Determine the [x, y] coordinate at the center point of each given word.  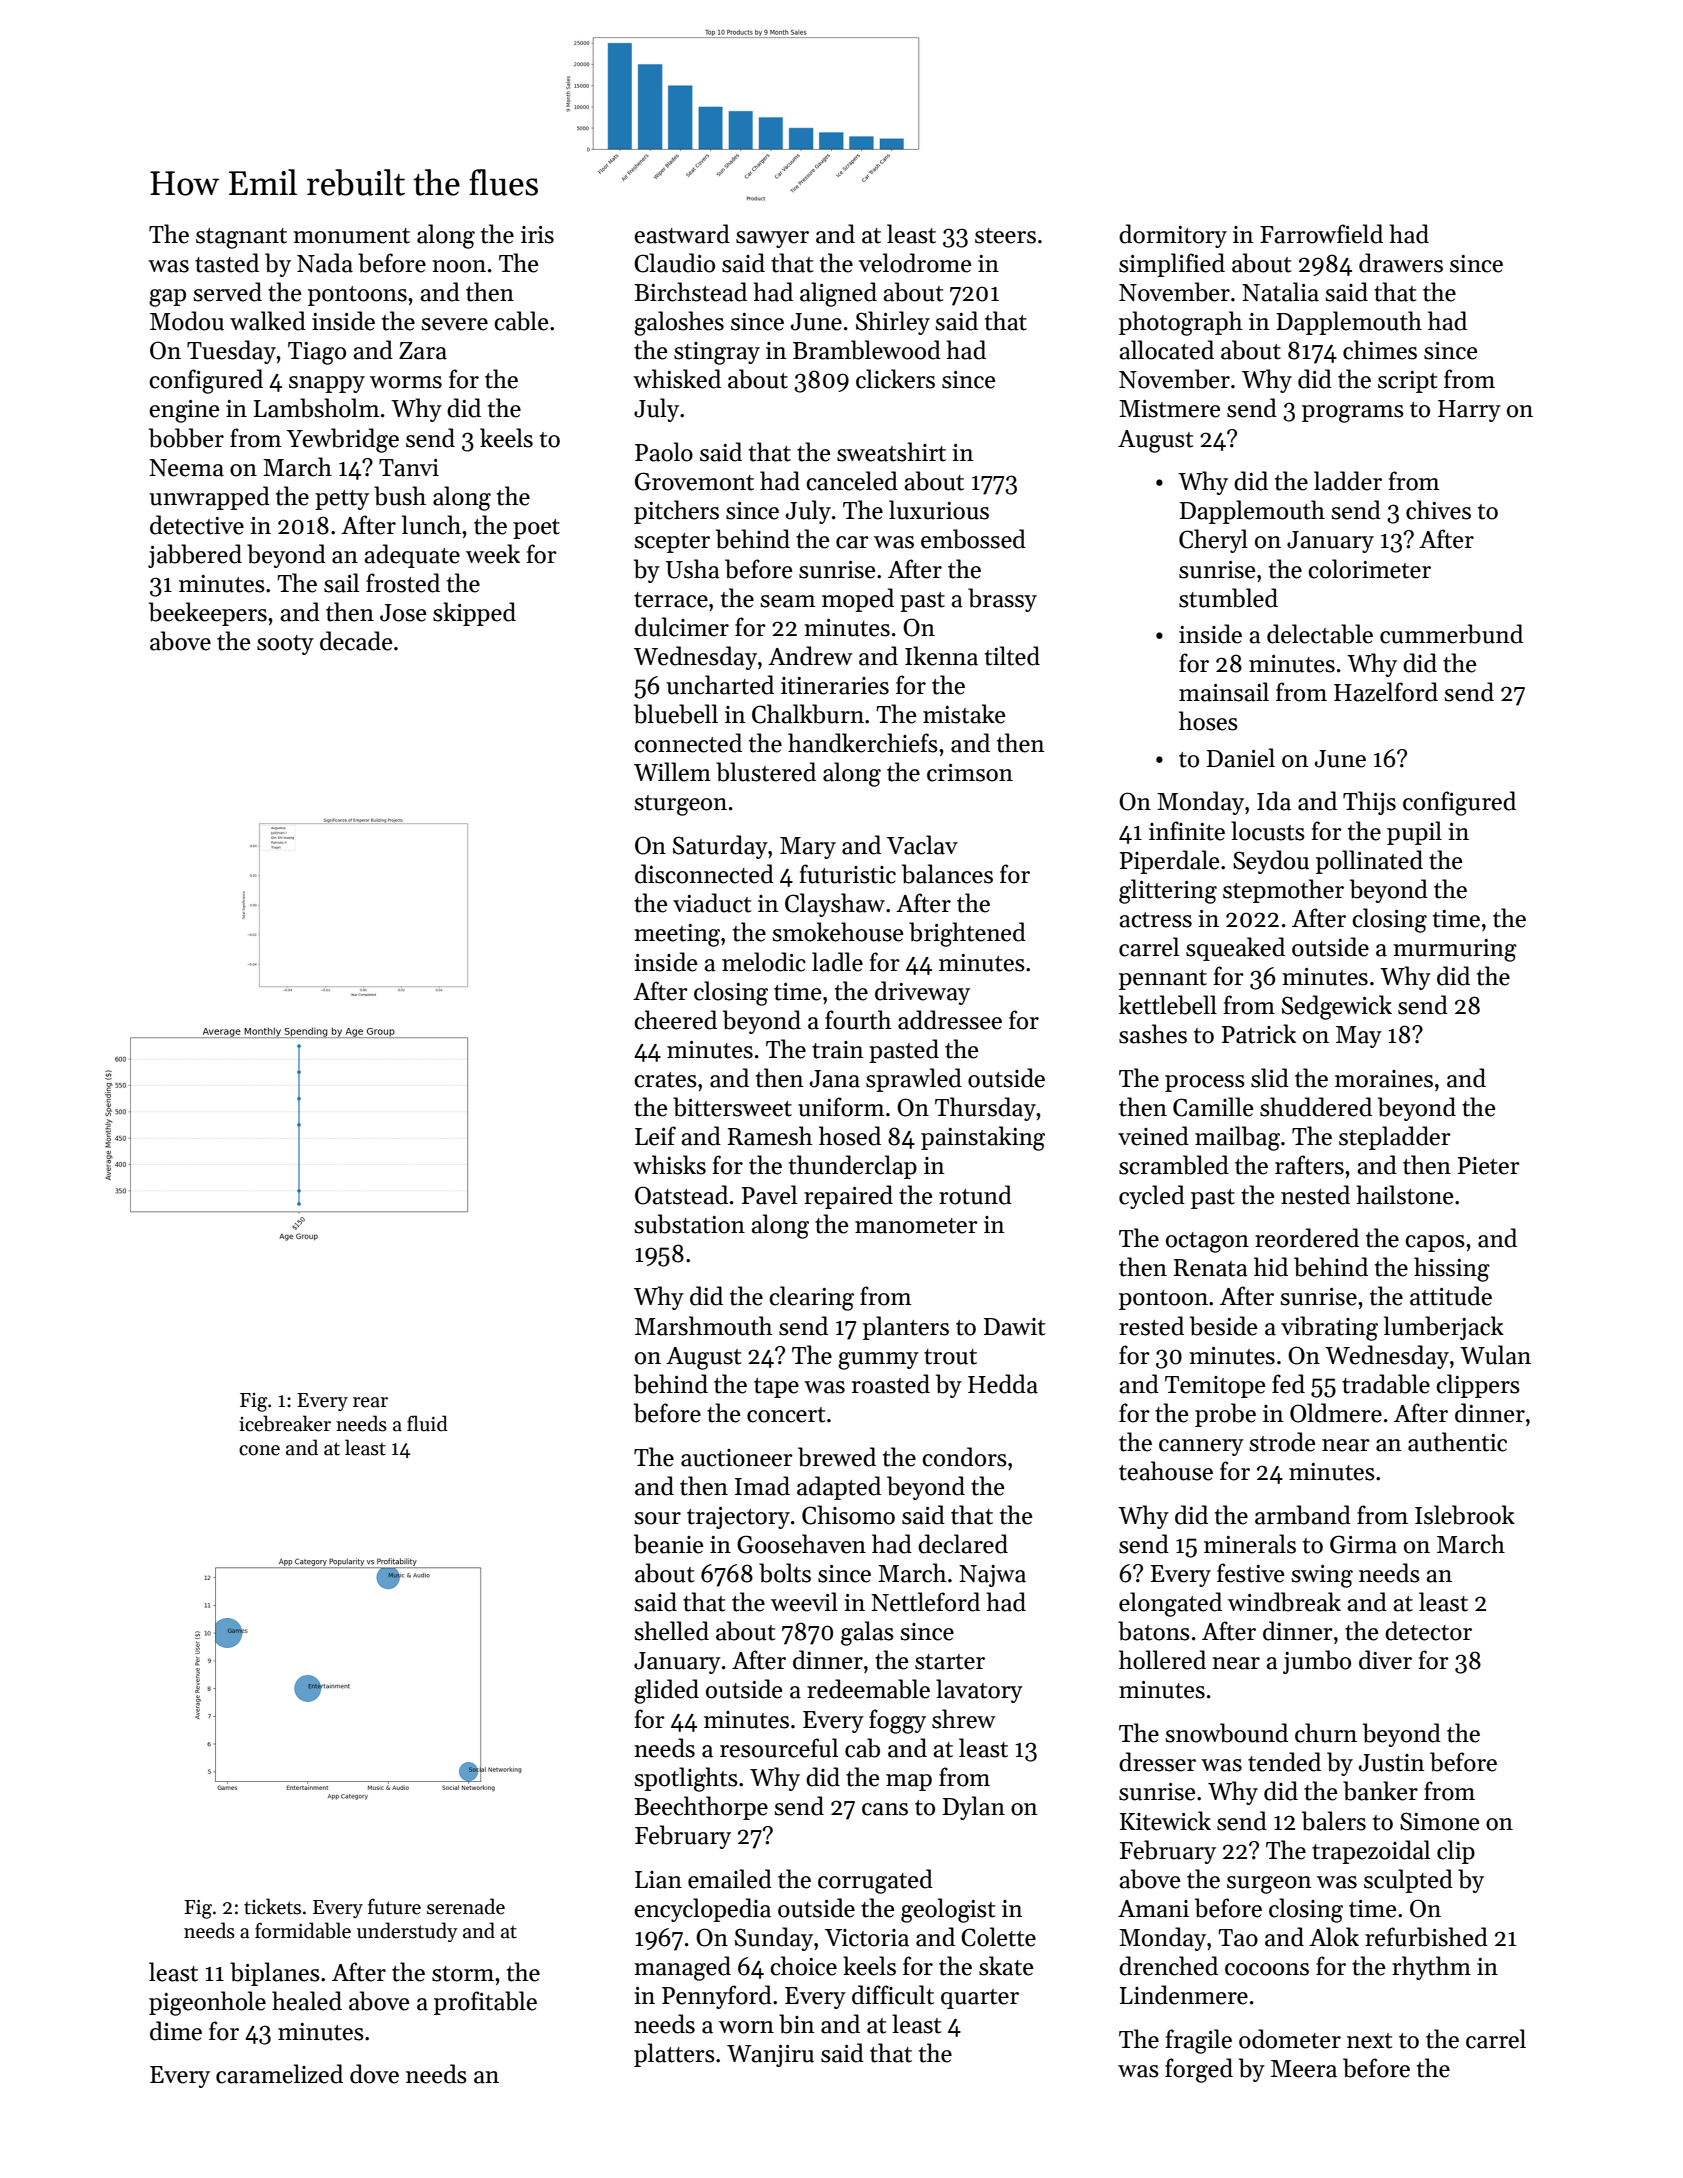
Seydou [1271, 862]
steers [1005, 236]
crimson [970, 773]
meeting [677, 935]
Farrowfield [1321, 234]
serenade [466, 1906]
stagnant [241, 238]
